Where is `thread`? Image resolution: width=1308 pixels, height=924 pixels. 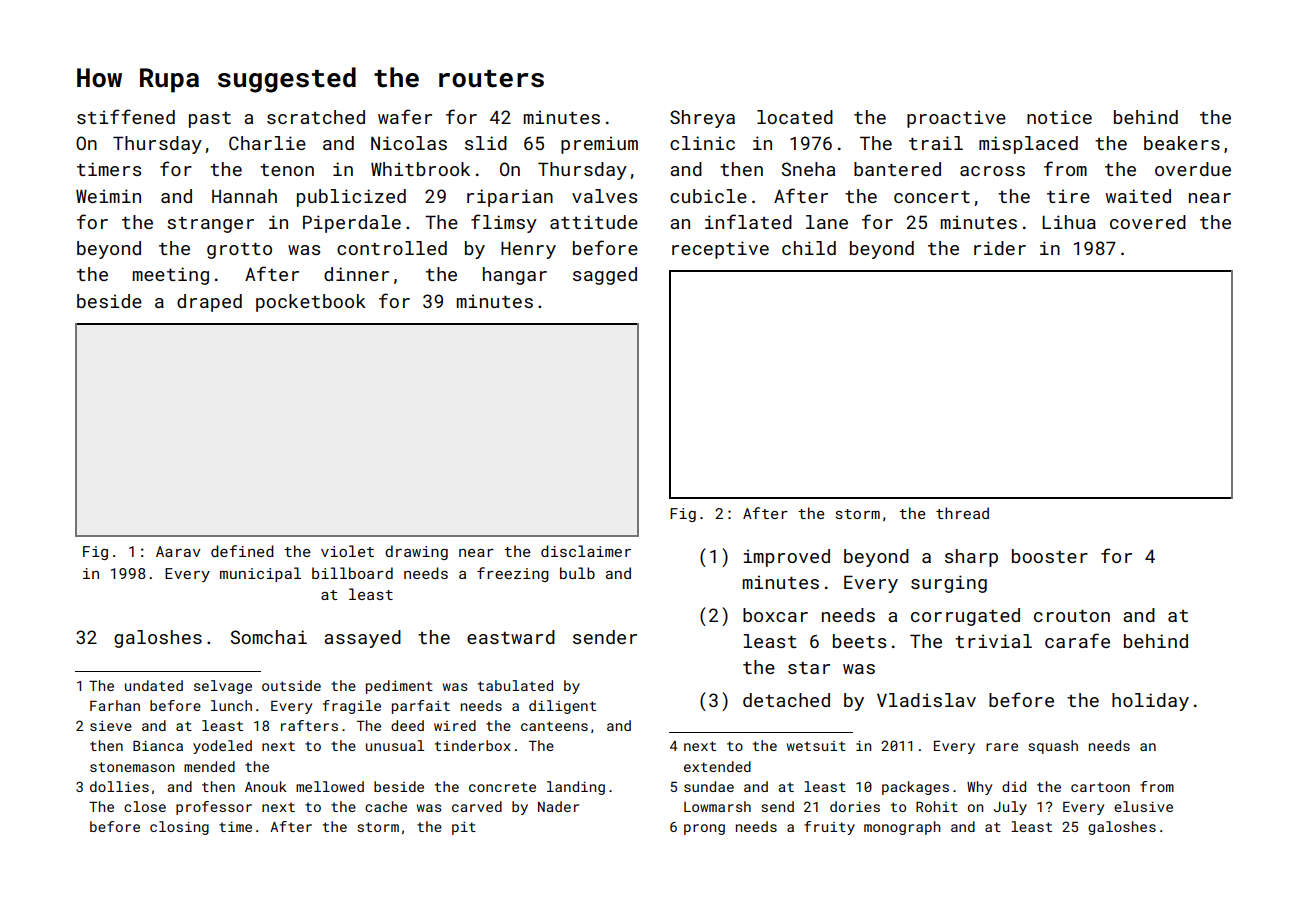
thread is located at coordinates (962, 513).
